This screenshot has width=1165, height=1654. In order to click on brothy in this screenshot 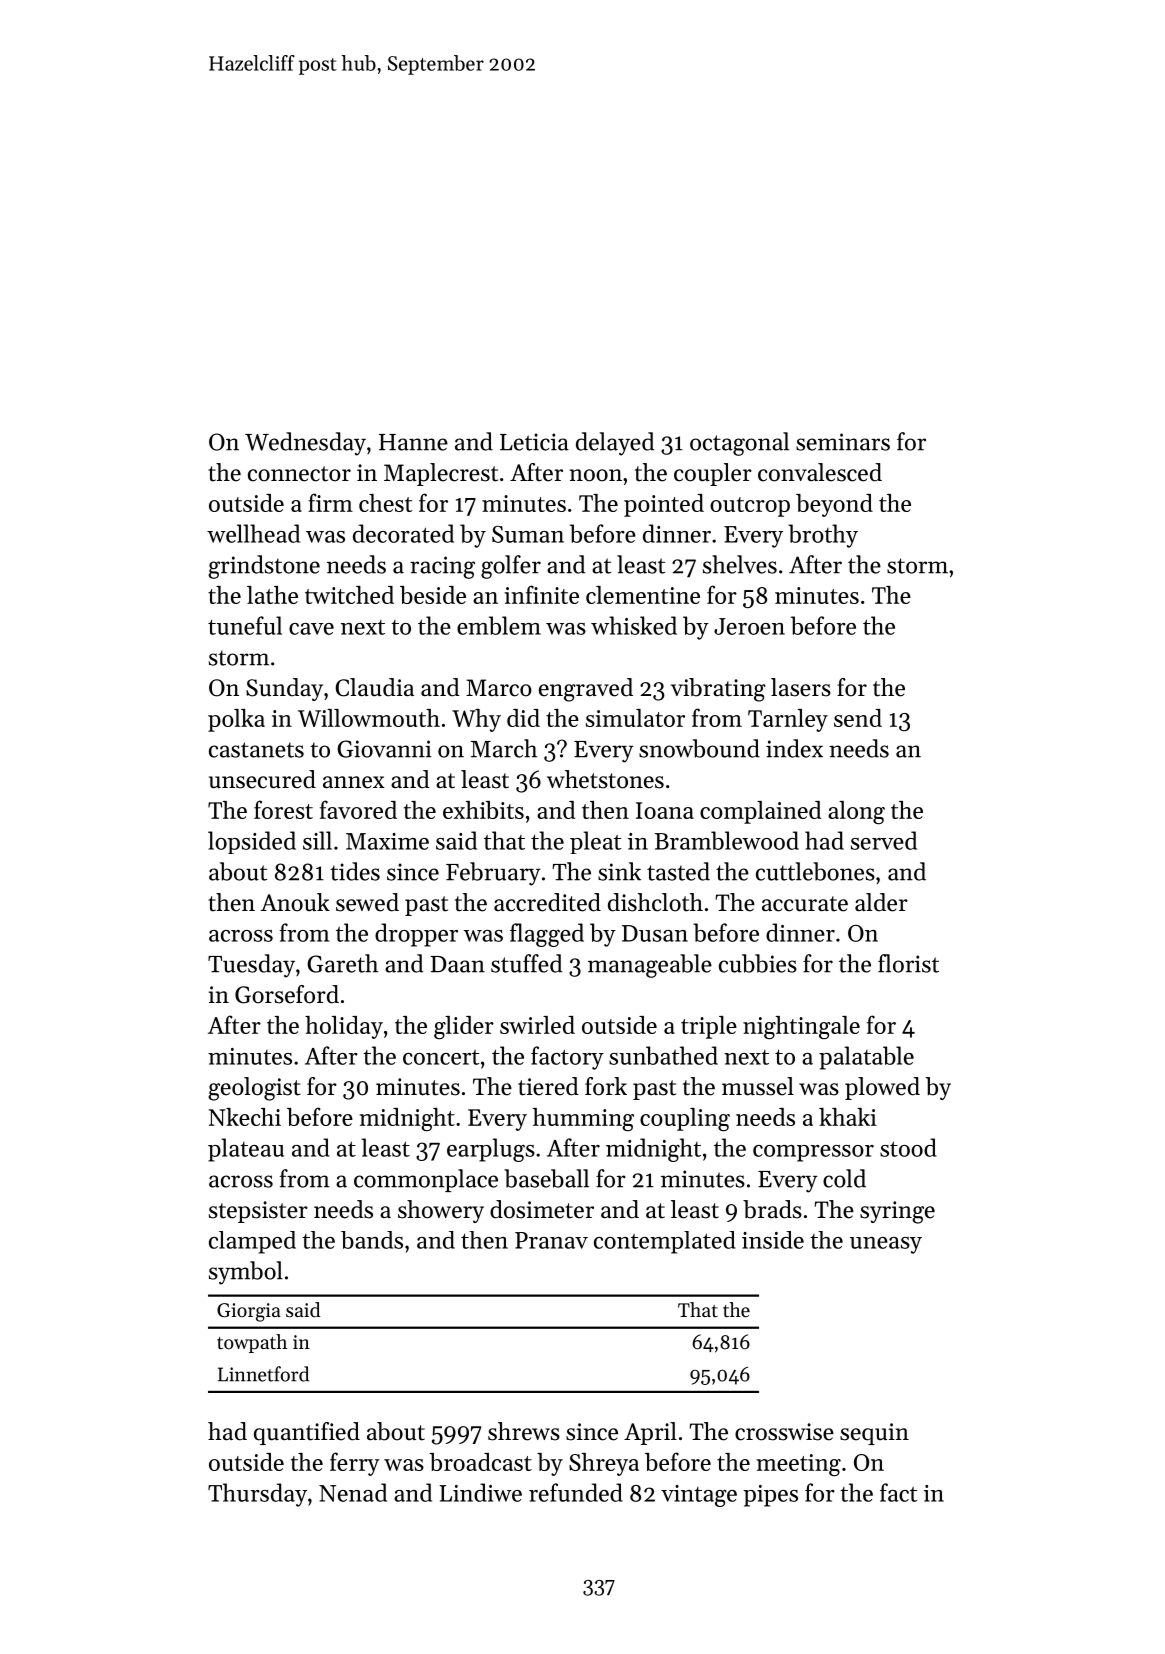, I will do `click(823, 536)`.
